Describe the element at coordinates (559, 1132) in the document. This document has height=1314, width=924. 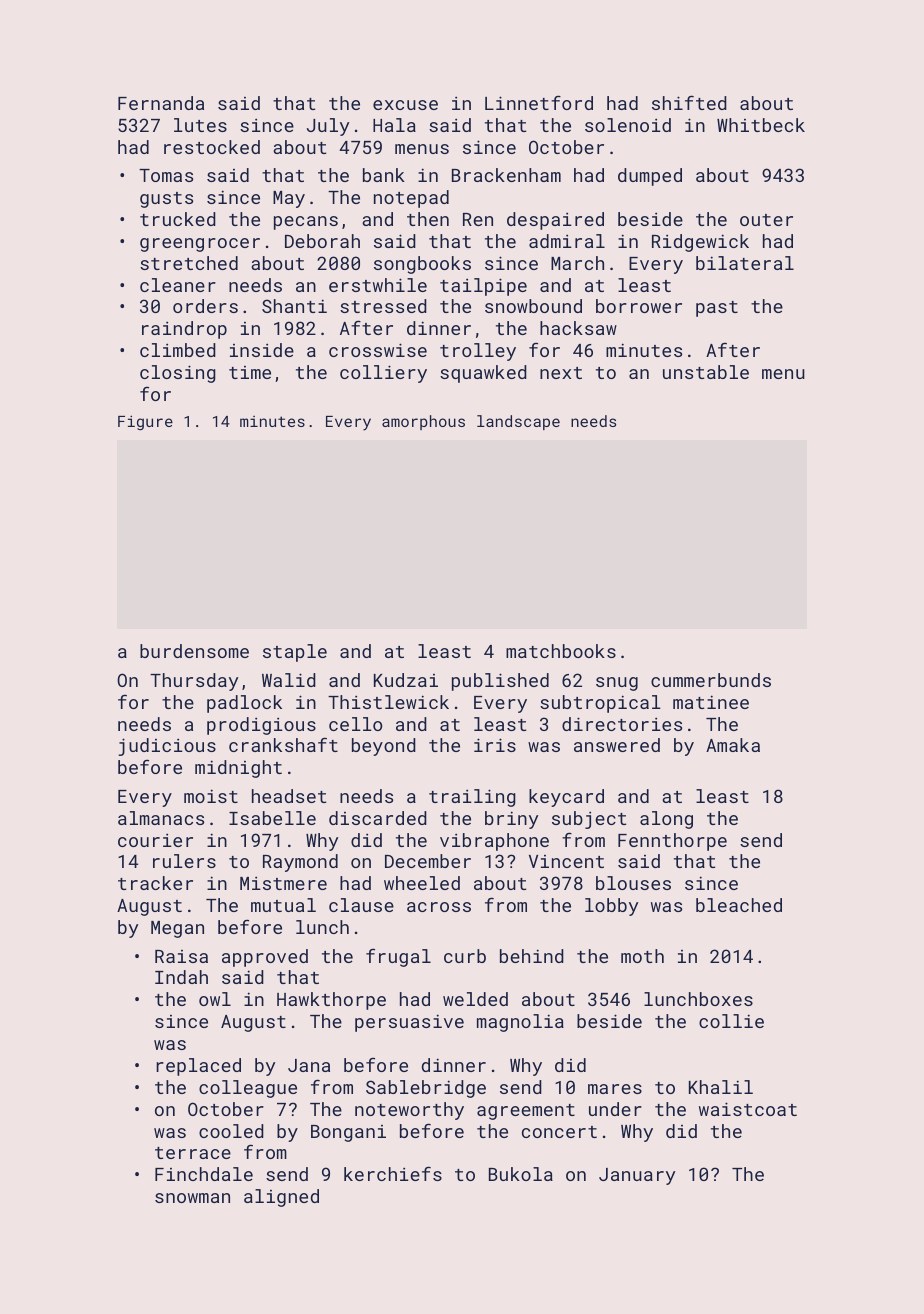
I see `concert` at that location.
